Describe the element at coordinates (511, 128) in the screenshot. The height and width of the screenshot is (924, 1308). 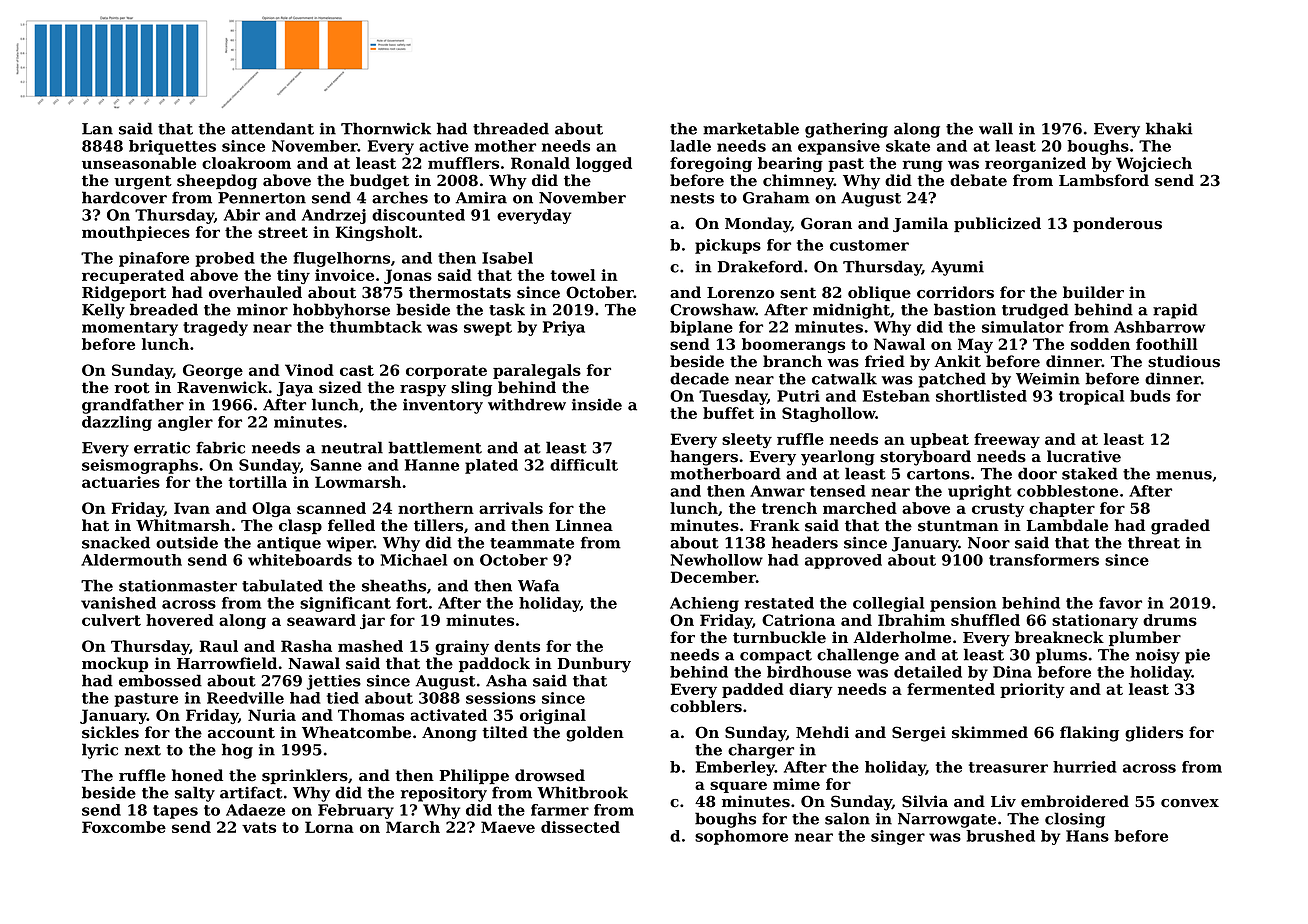
I see `threaded` at that location.
